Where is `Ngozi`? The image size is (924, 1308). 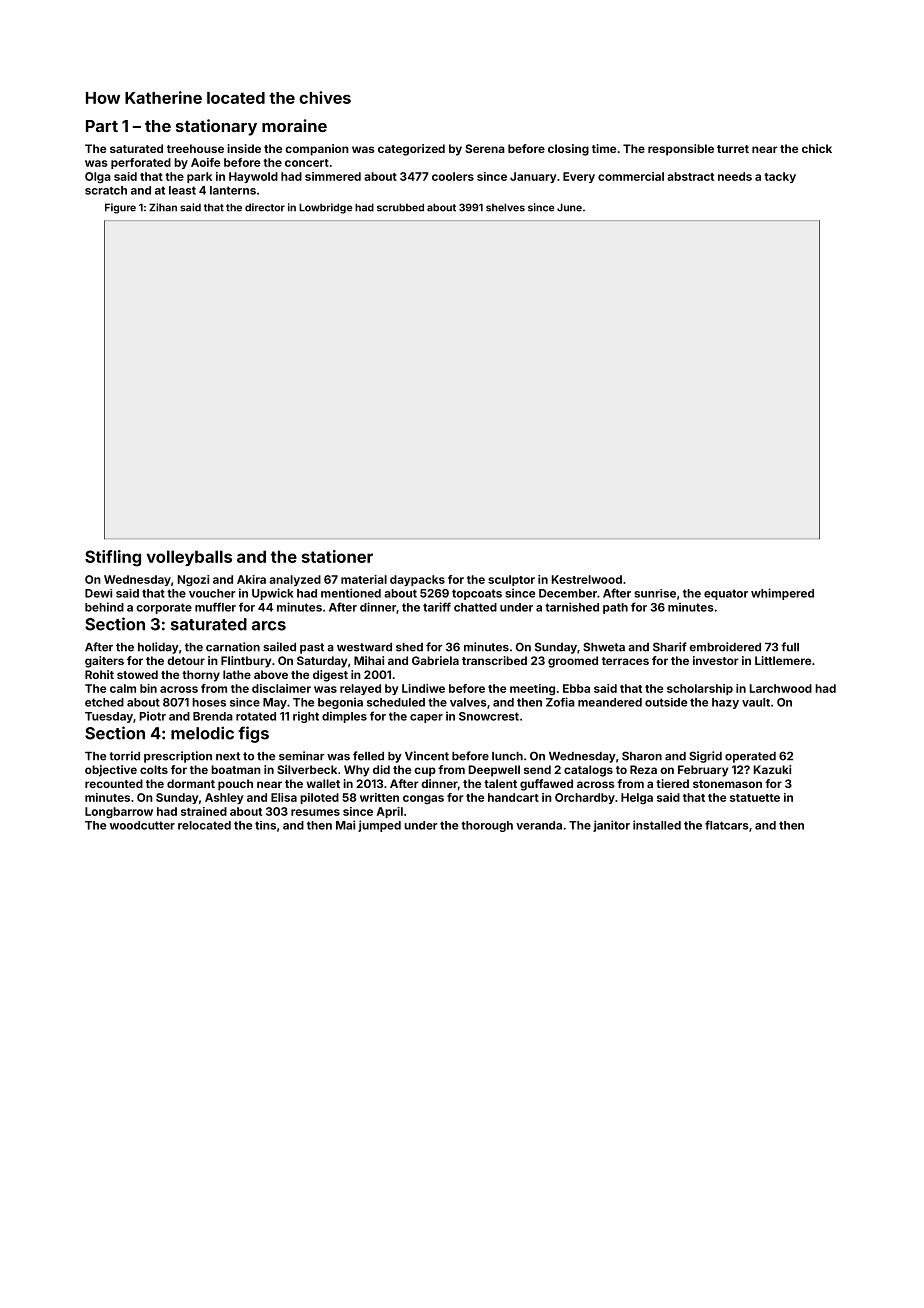 Ngozi is located at coordinates (193, 581).
